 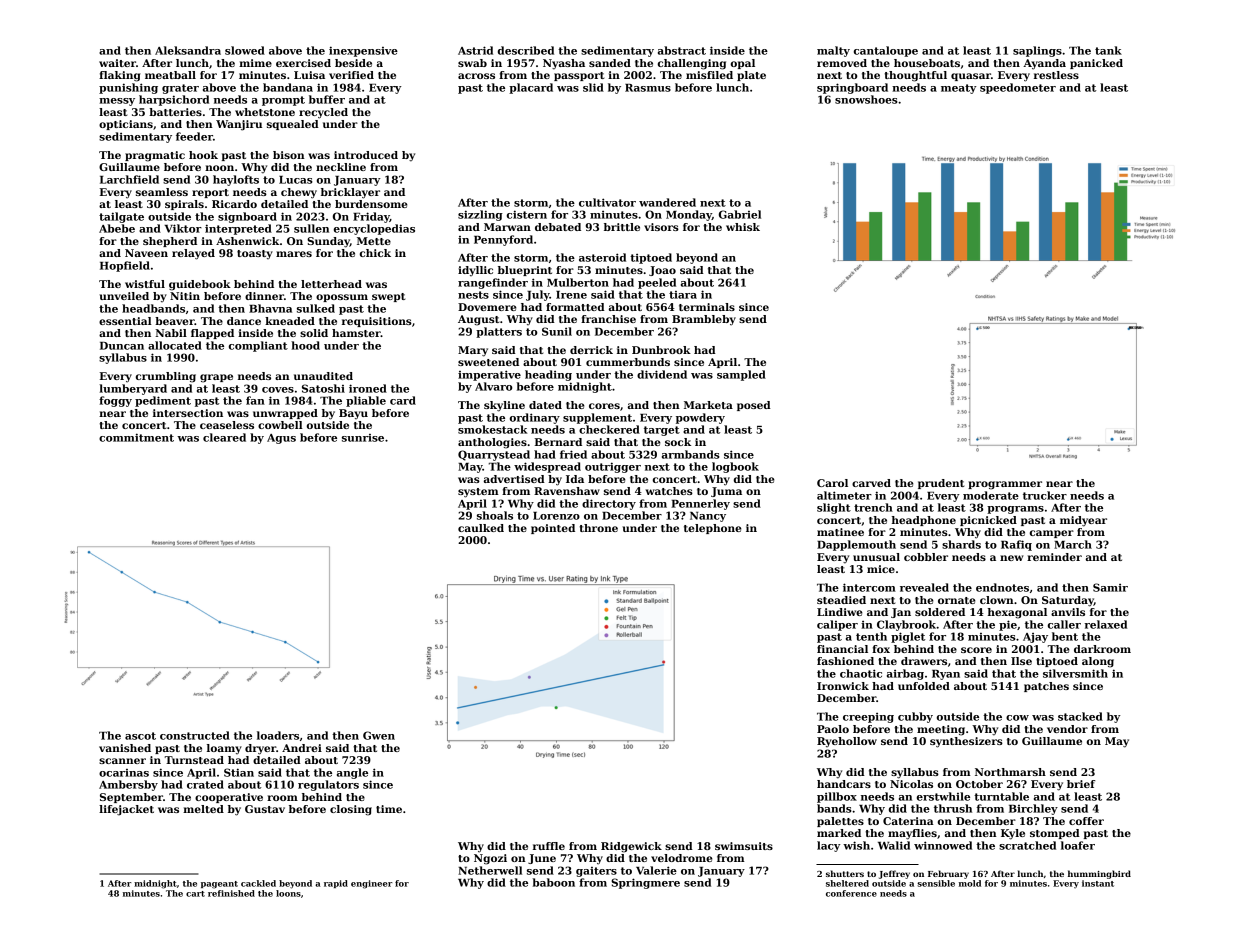 I want to click on cooperative, so click(x=229, y=798).
